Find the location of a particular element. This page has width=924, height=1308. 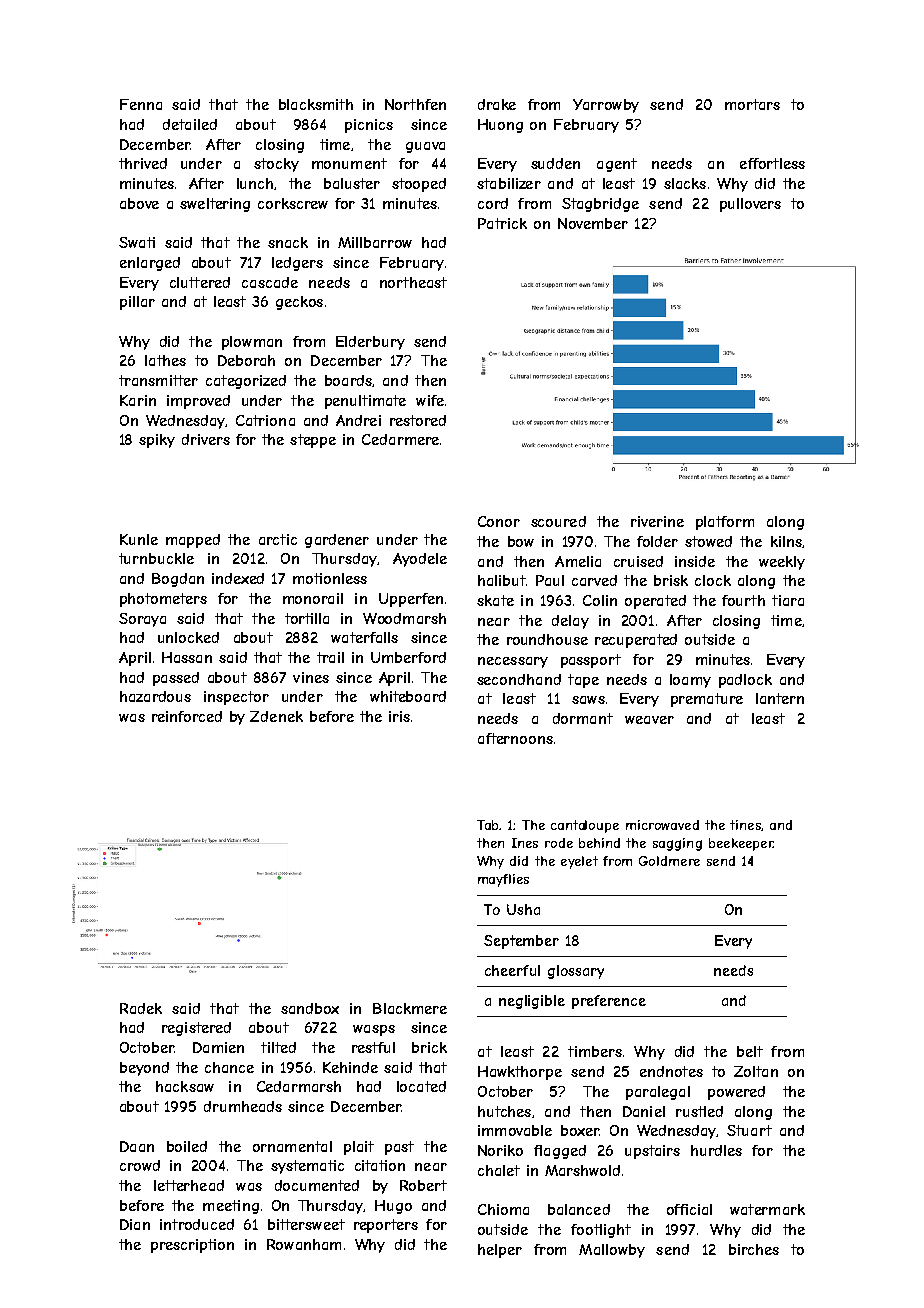

Mallowby is located at coordinates (612, 1251).
